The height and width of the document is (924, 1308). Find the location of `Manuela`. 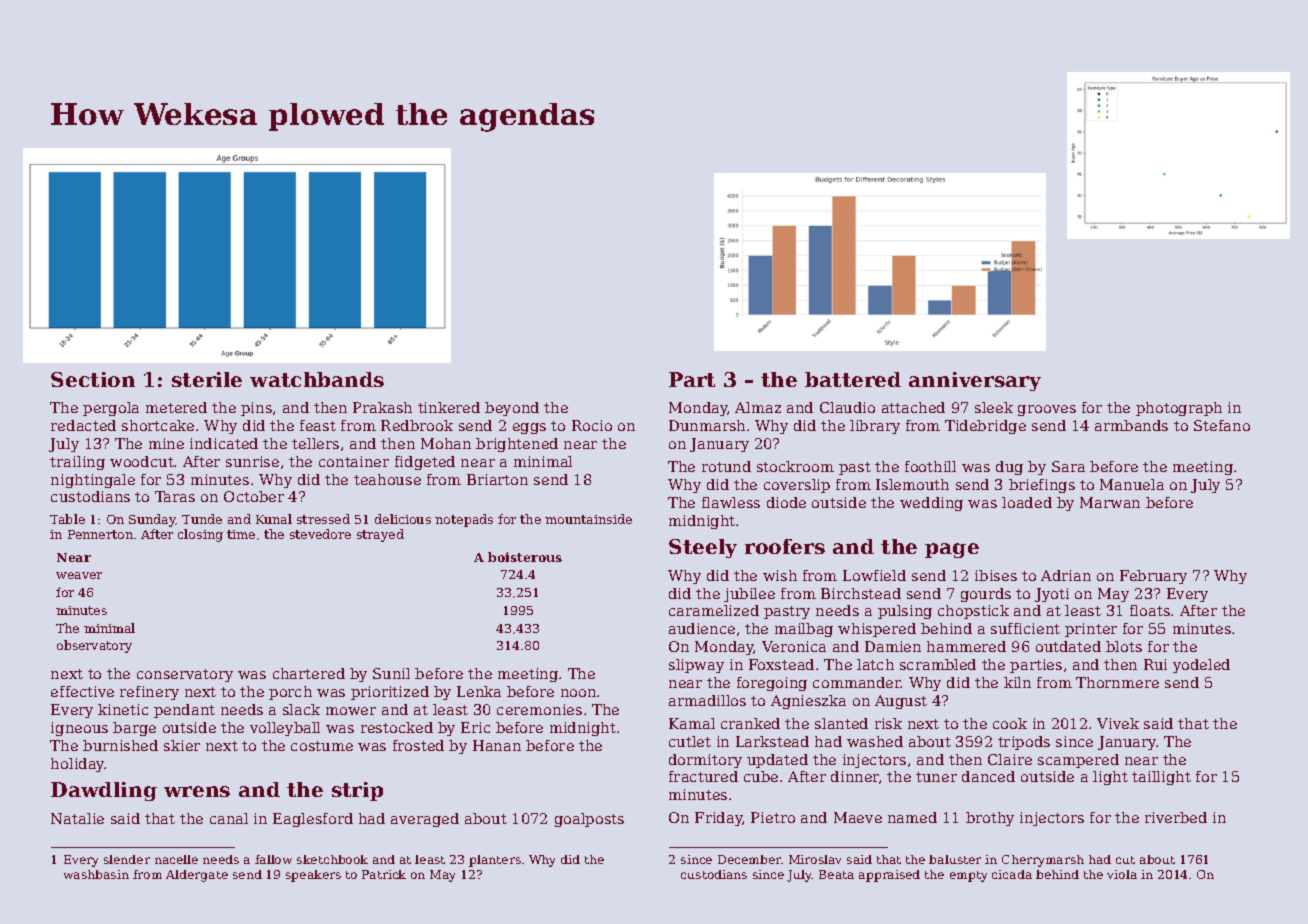

Manuela is located at coordinates (1132, 484).
